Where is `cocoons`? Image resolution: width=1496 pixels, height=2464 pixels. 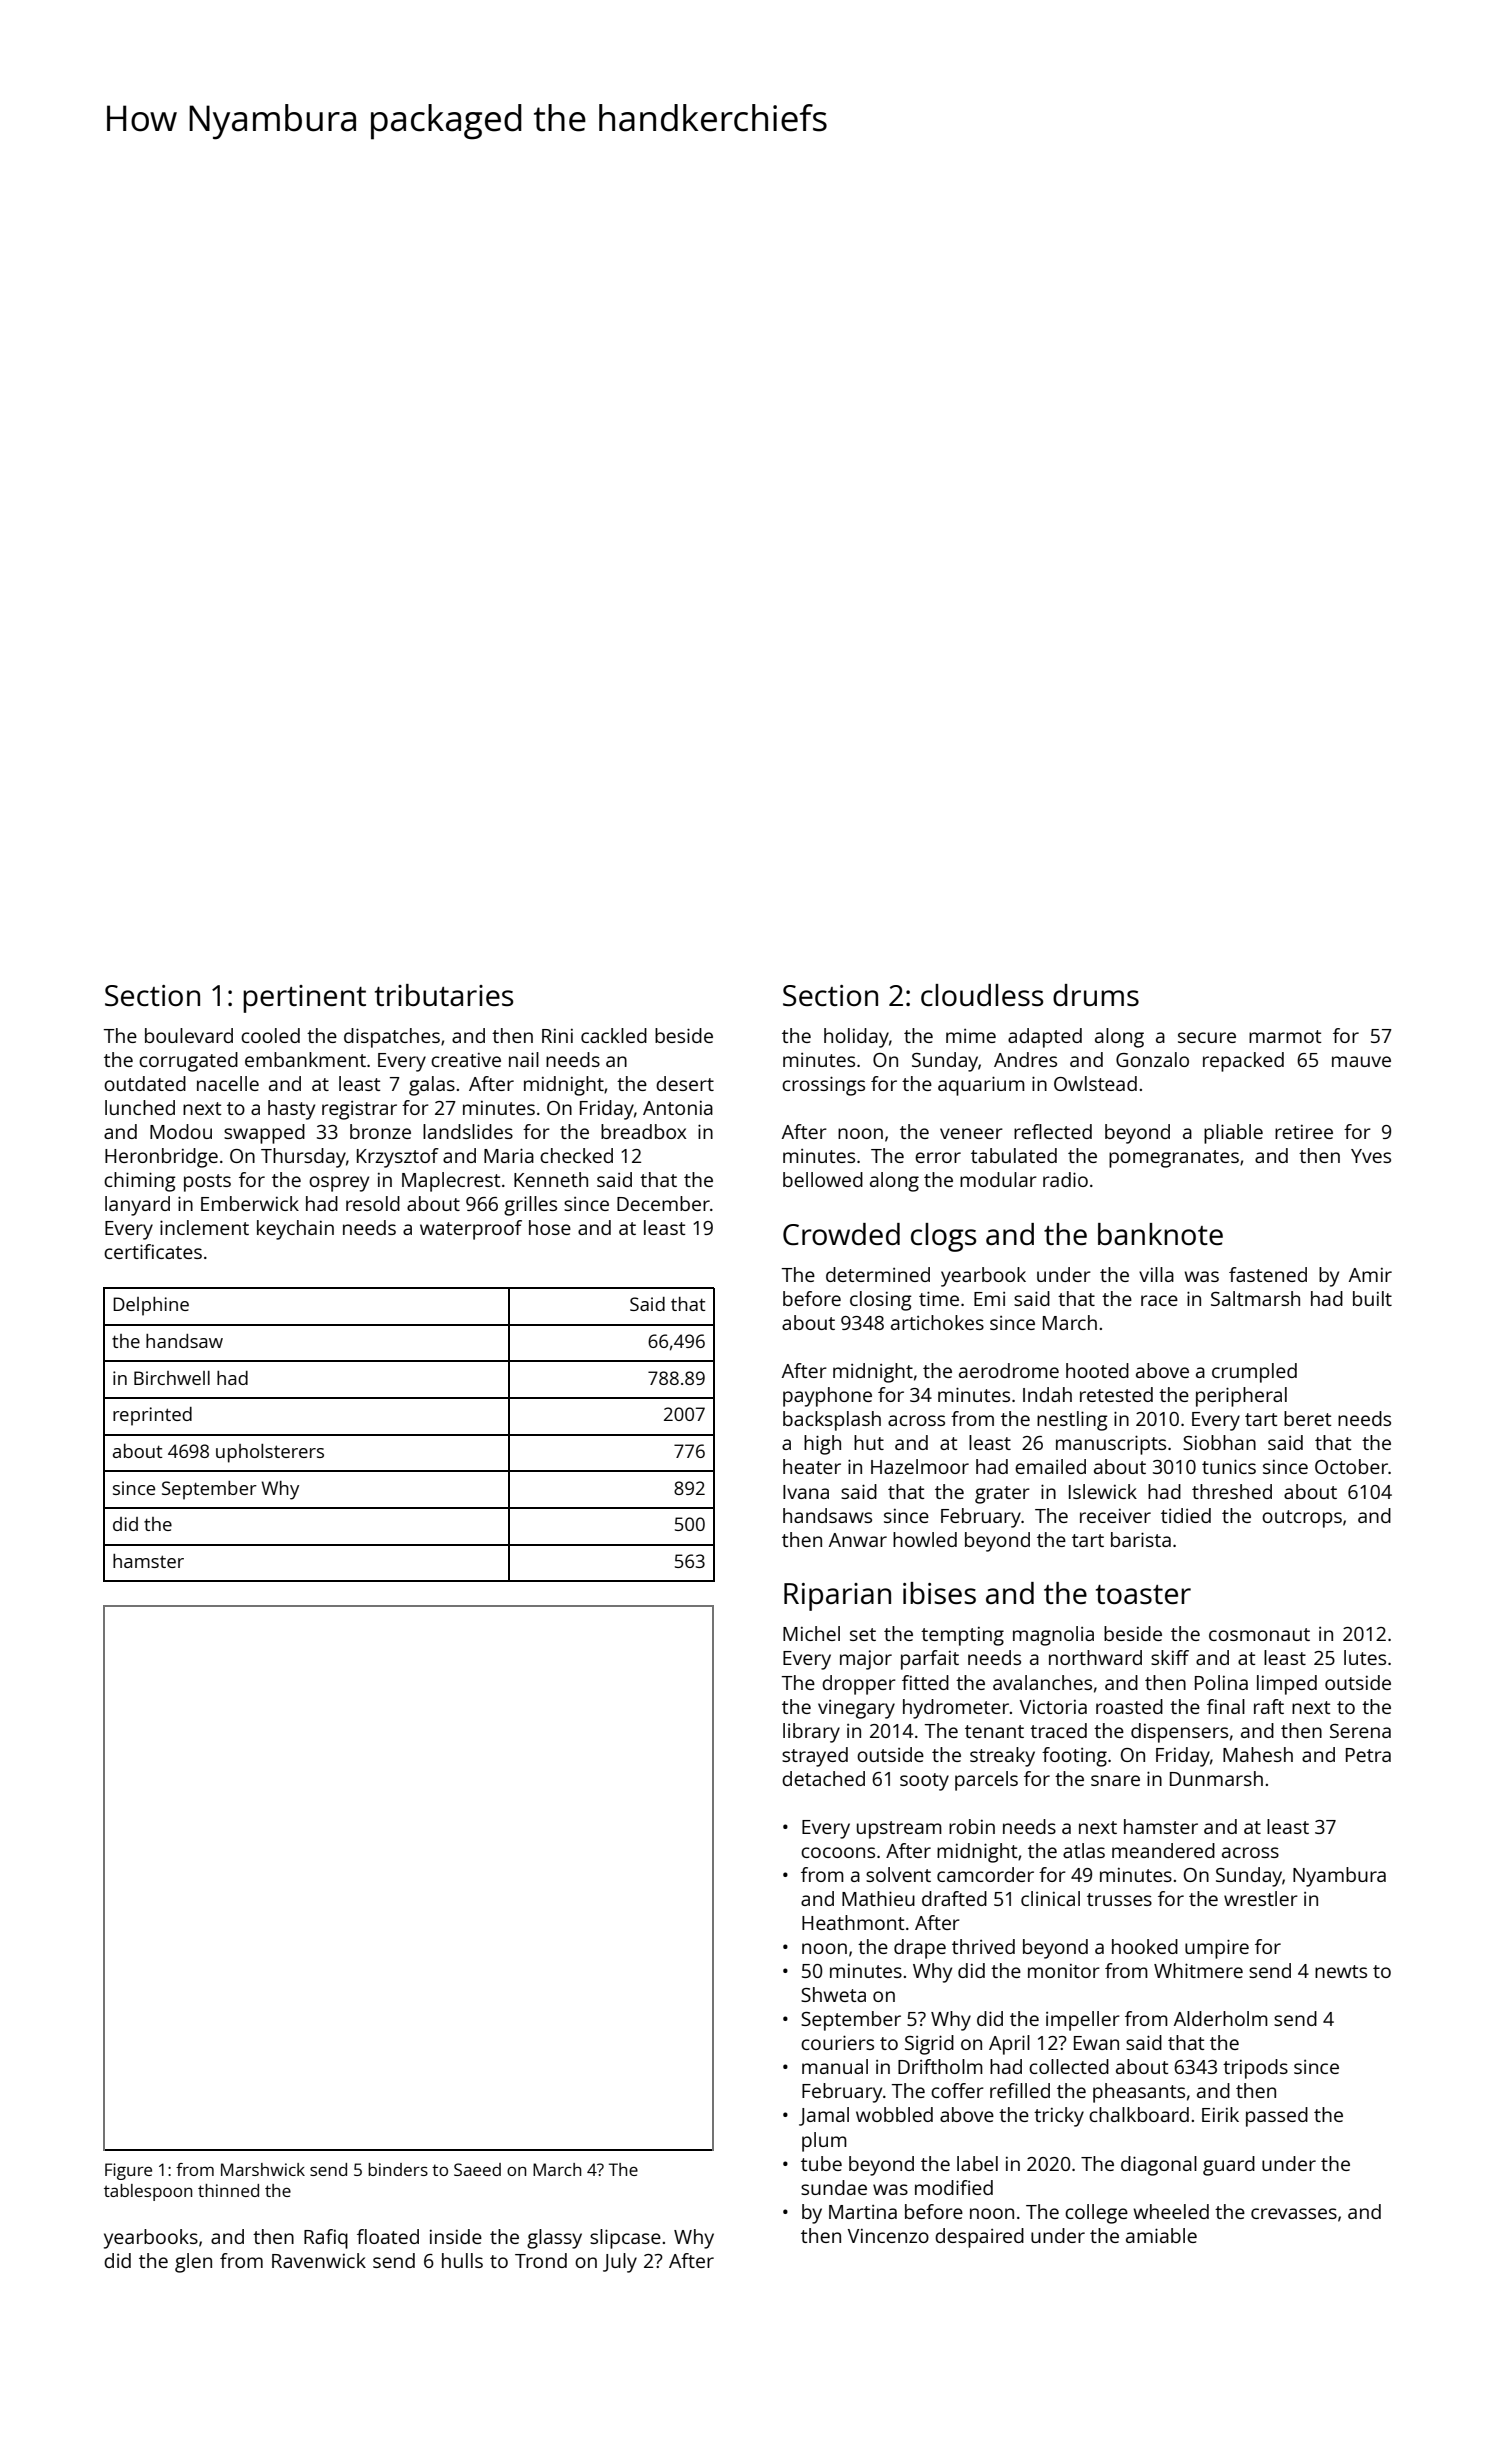 cocoons is located at coordinates (838, 1852).
